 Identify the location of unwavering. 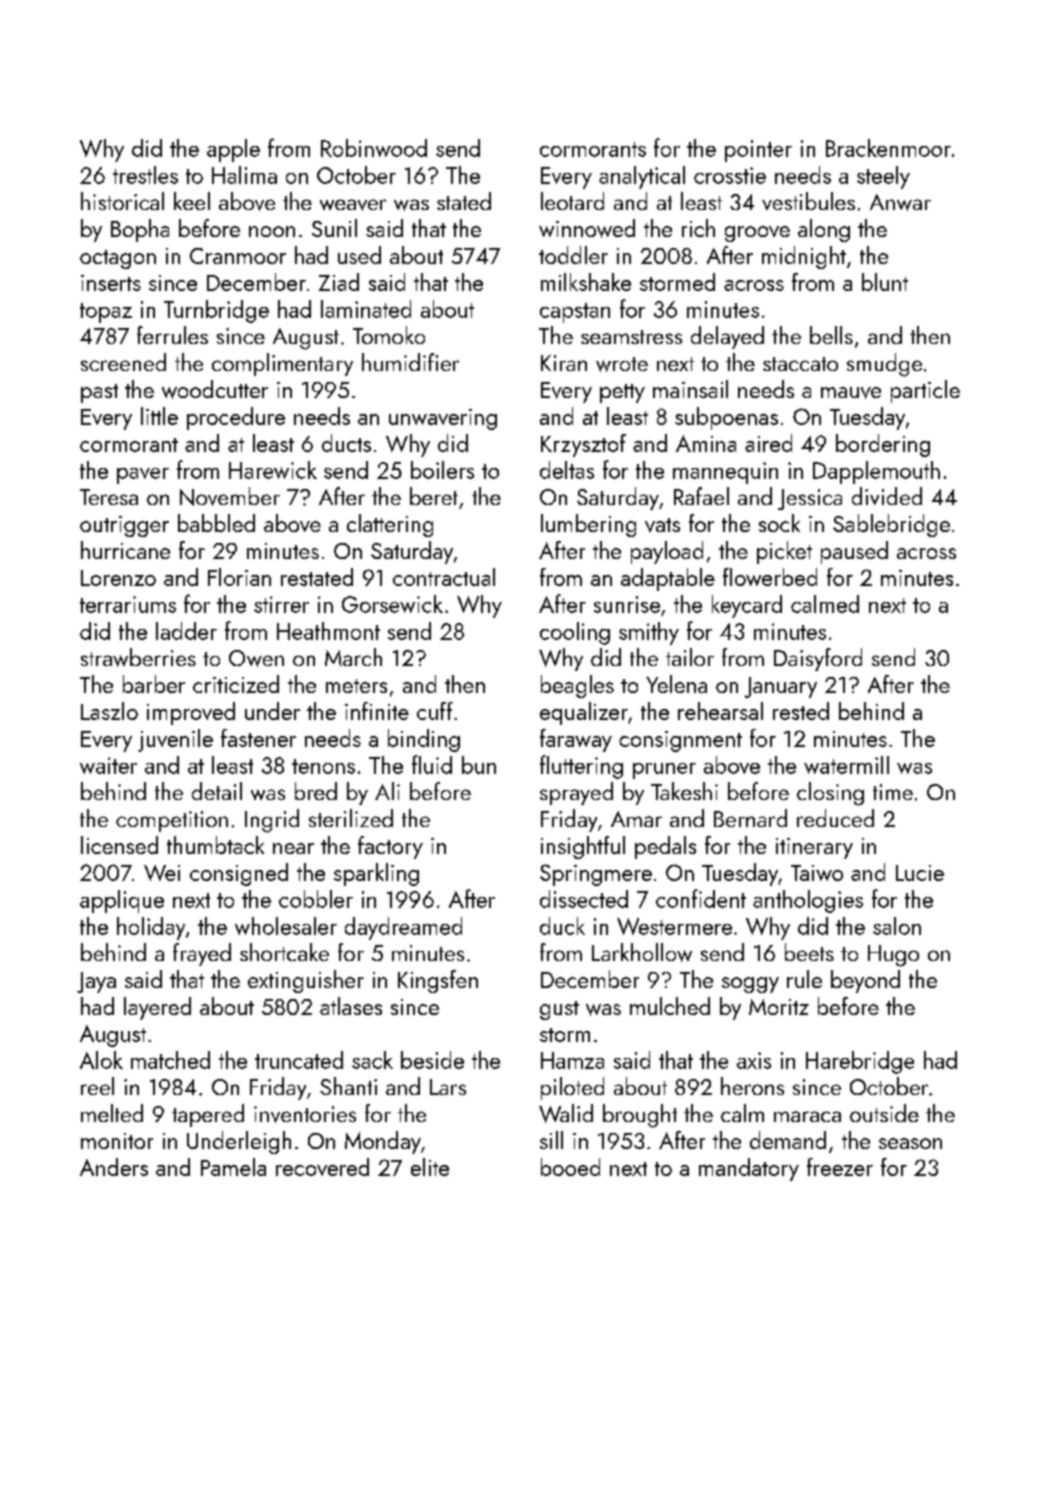
(443, 419).
